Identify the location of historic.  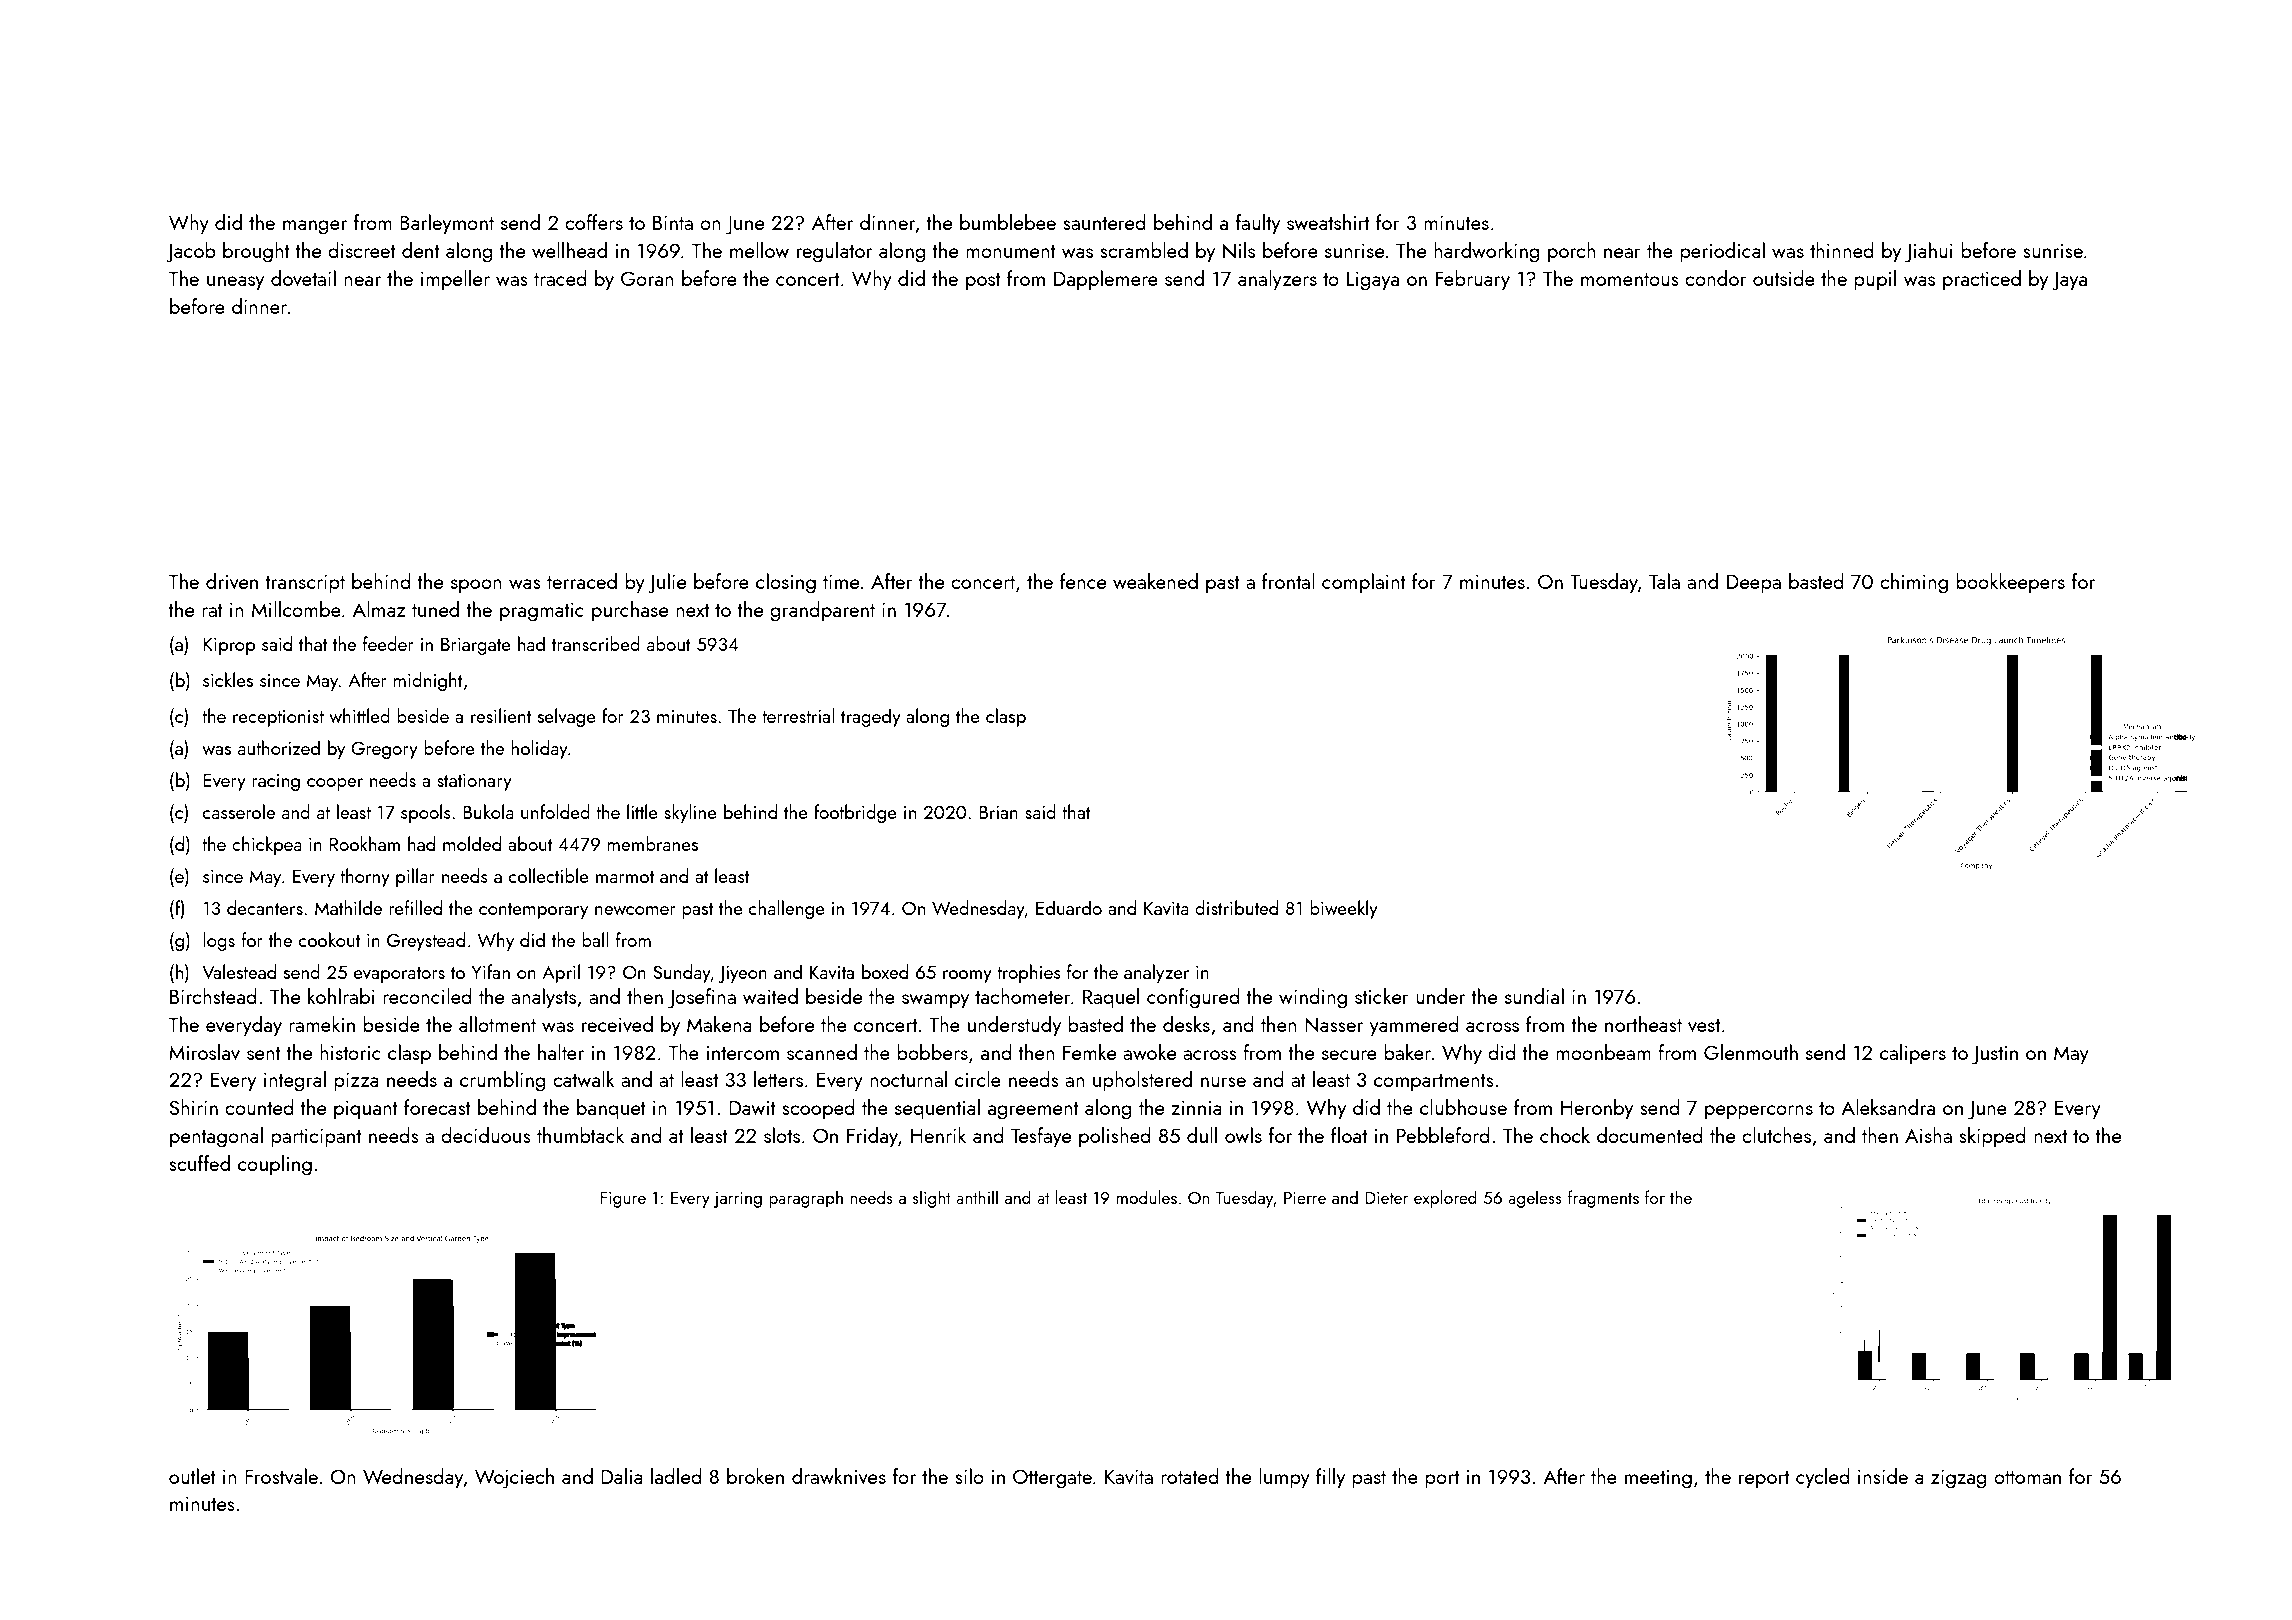
(350, 1052).
